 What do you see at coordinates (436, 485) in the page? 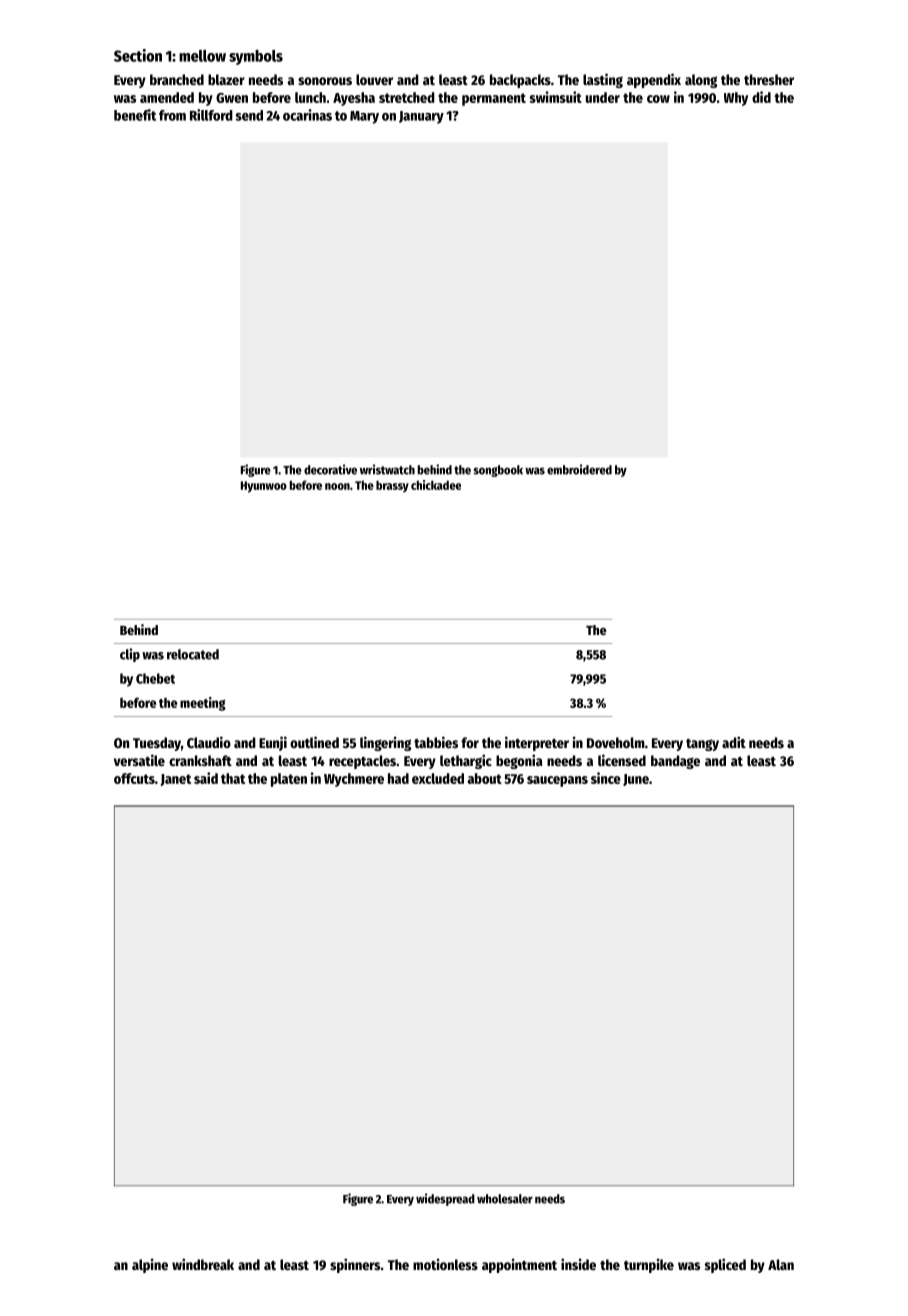
I see `chickadee` at bounding box center [436, 485].
